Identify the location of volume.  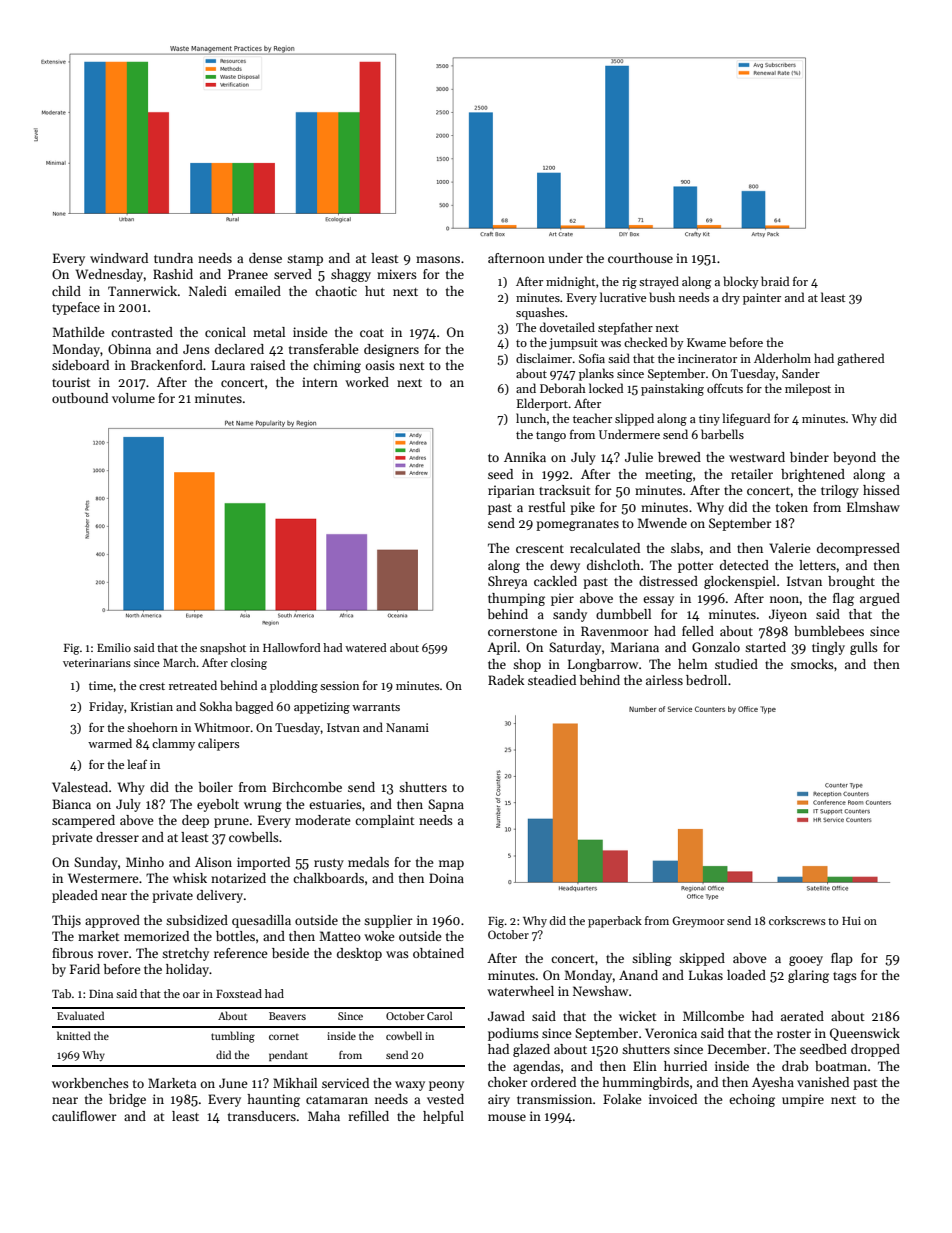
(133, 398).
